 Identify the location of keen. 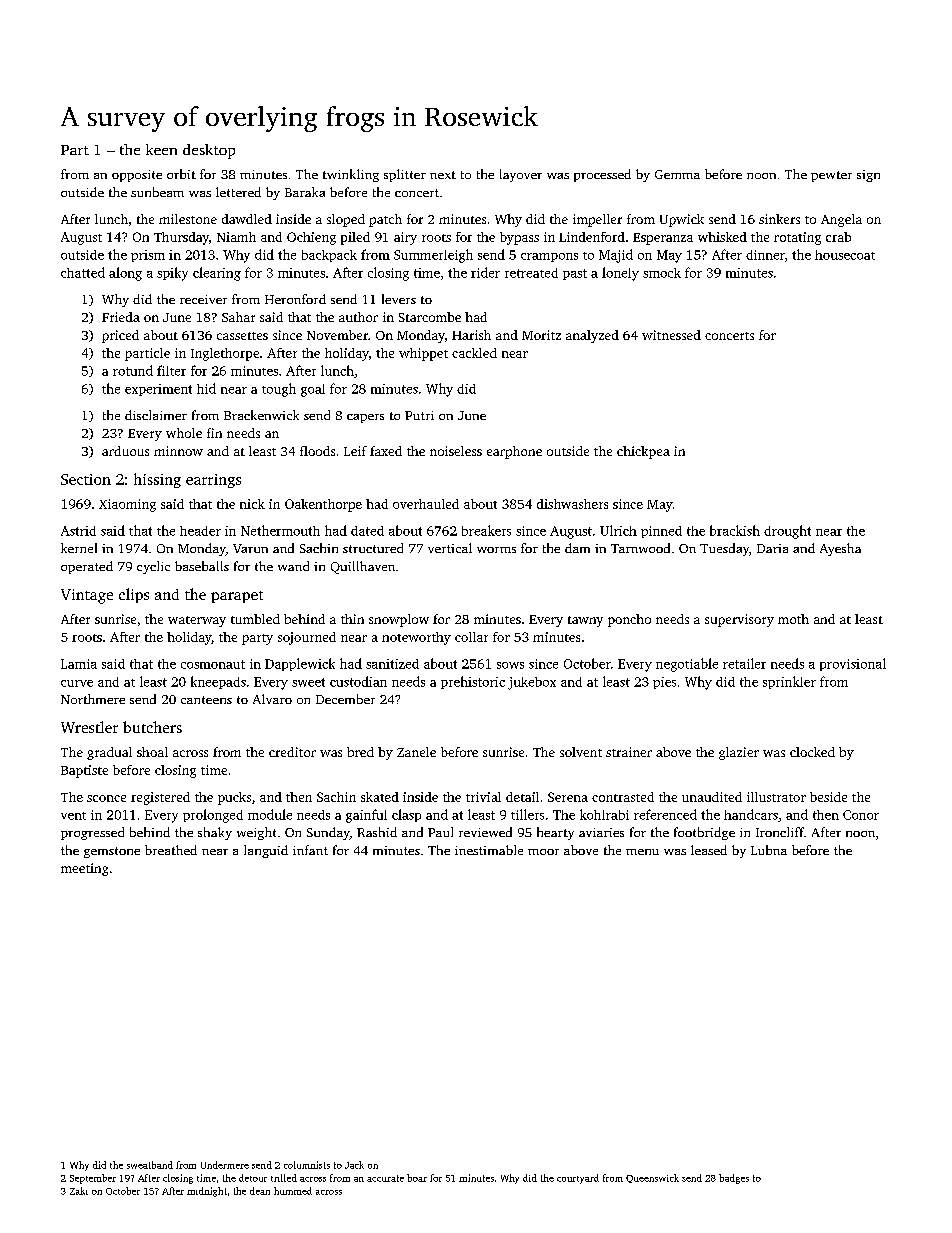
(161, 149).
